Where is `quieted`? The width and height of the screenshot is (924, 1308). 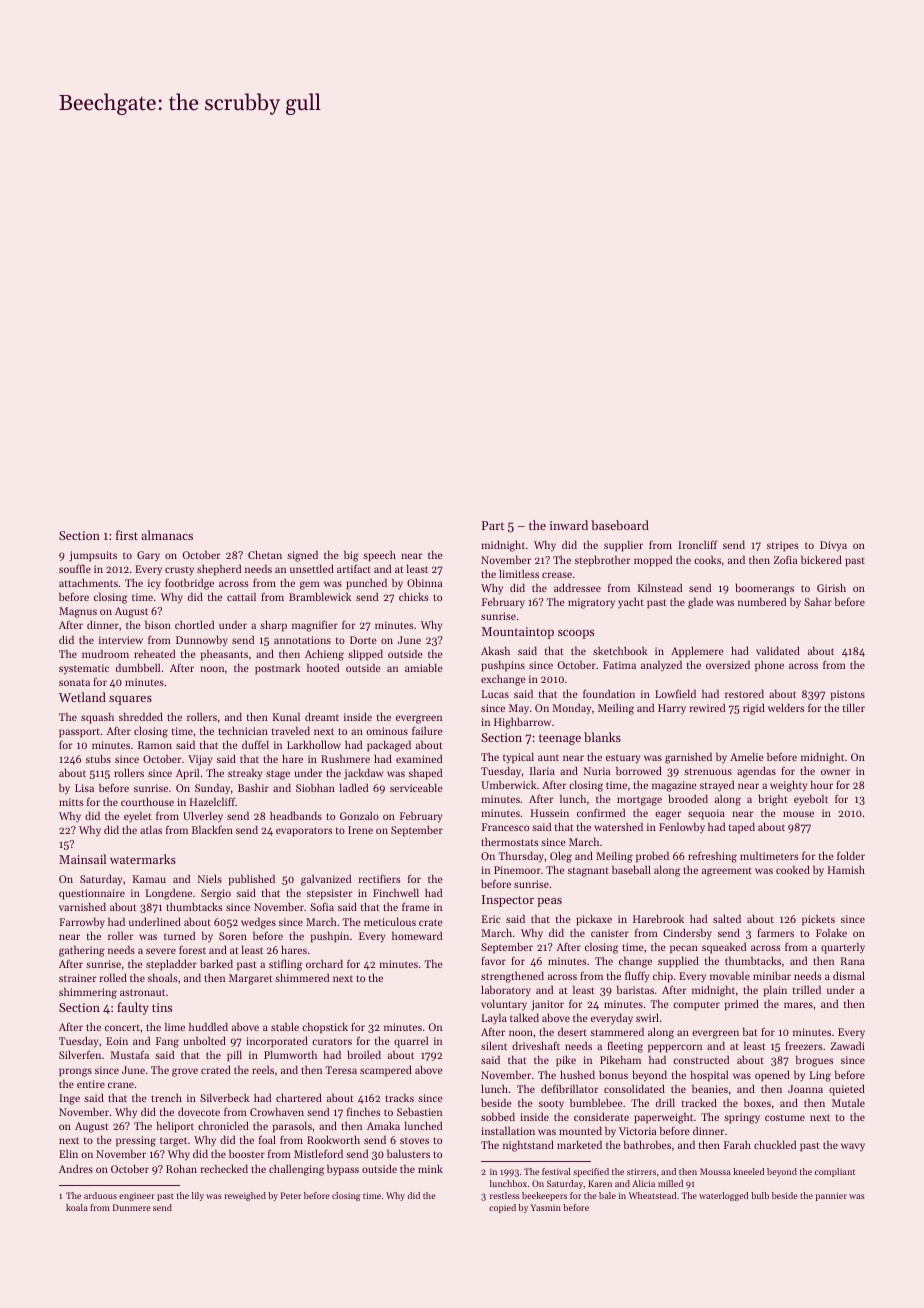 quieted is located at coordinates (847, 1090).
